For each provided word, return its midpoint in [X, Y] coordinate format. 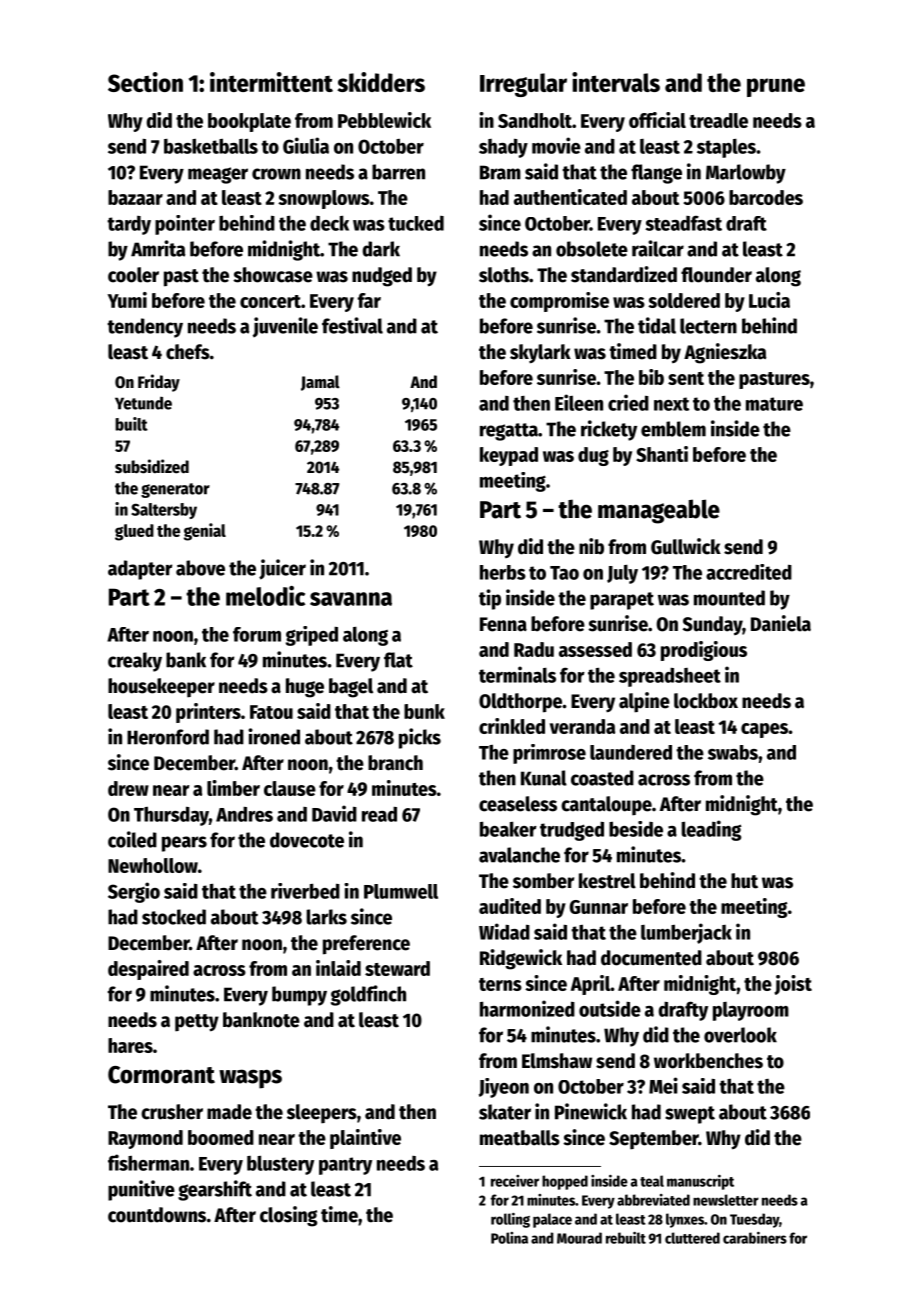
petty [197, 1023]
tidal [657, 325]
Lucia [769, 300]
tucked [416, 223]
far [369, 300]
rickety [609, 430]
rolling [510, 1220]
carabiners [755, 1238]
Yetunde [143, 403]
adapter [140, 570]
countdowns [157, 1215]
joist [793, 985]
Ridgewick [521, 959]
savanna [351, 599]
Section [145, 82]
